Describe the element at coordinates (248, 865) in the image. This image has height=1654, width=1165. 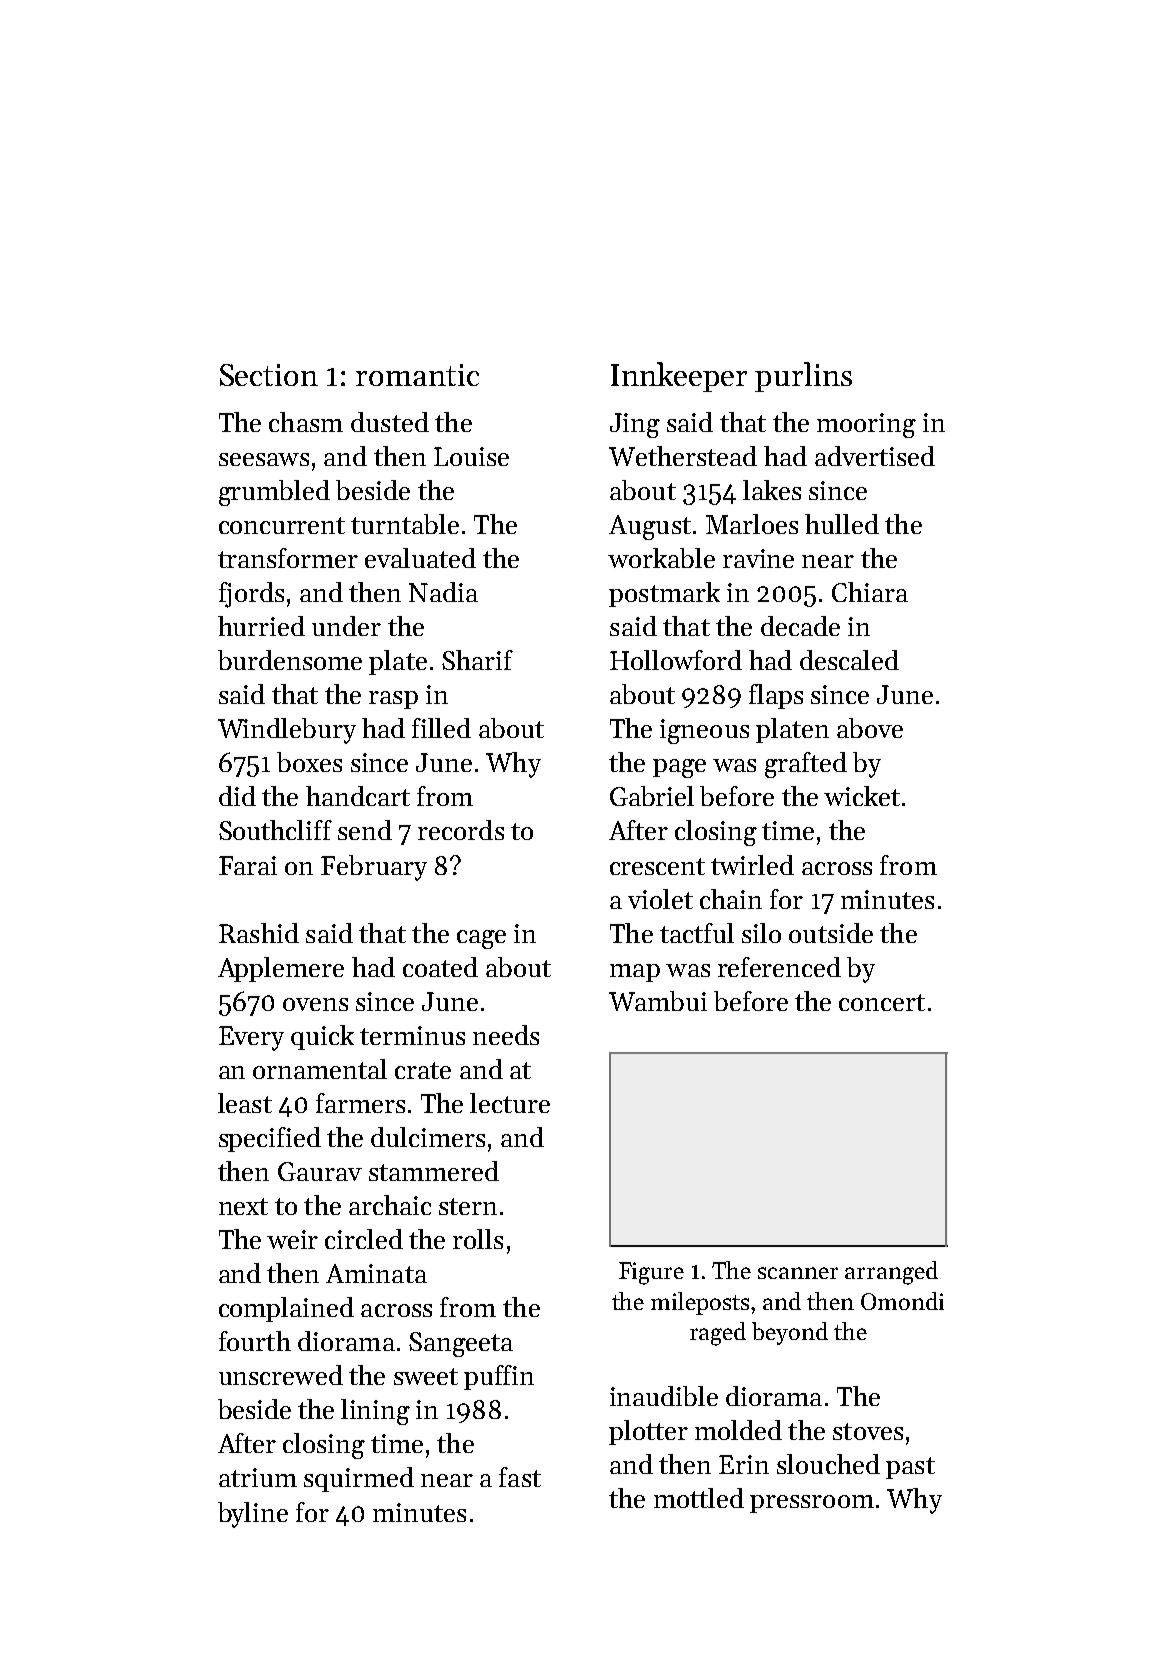
I see `Farai` at that location.
